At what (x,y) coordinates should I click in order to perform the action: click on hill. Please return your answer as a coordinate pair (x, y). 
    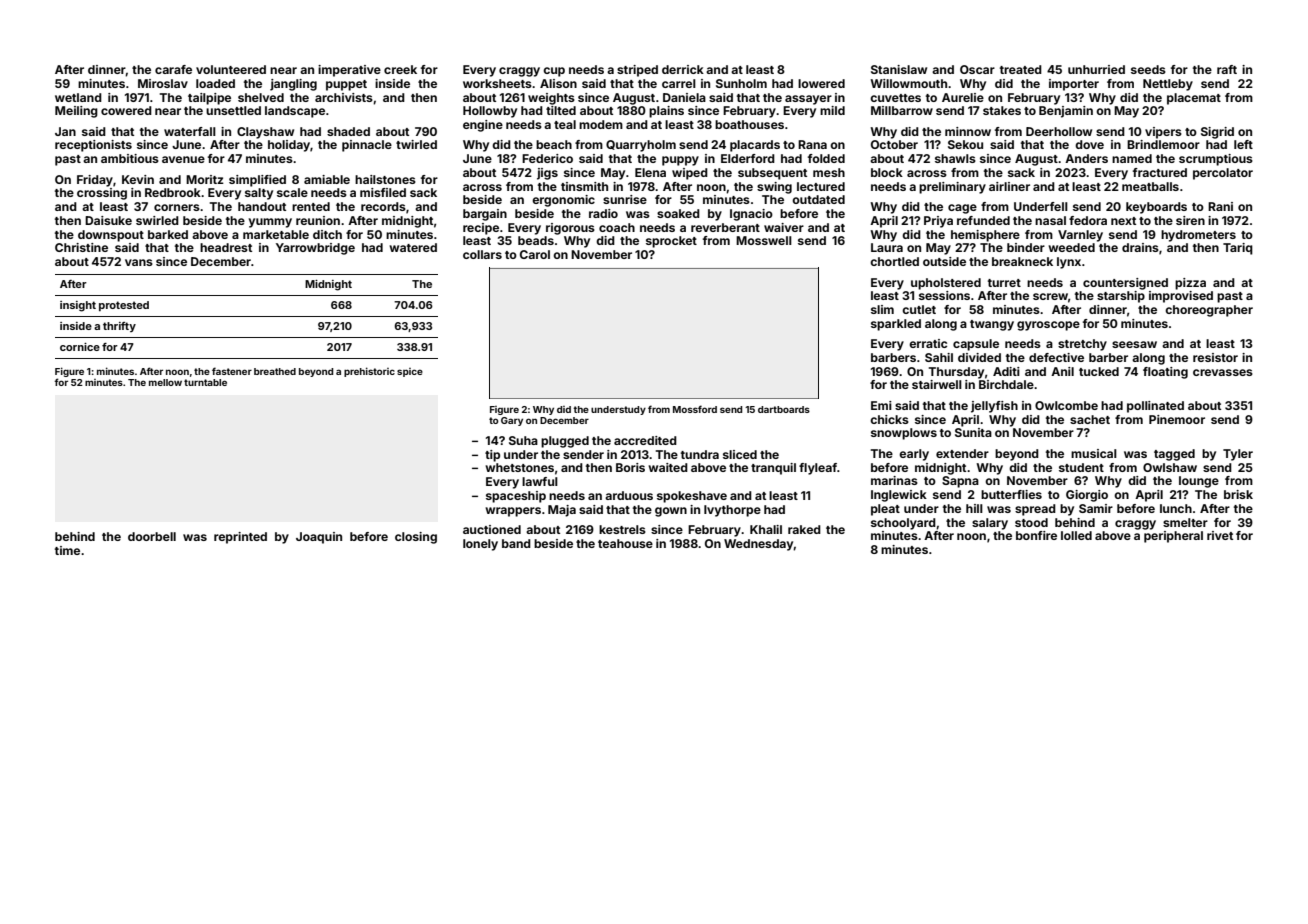
    Looking at the image, I should click on (974, 508).
